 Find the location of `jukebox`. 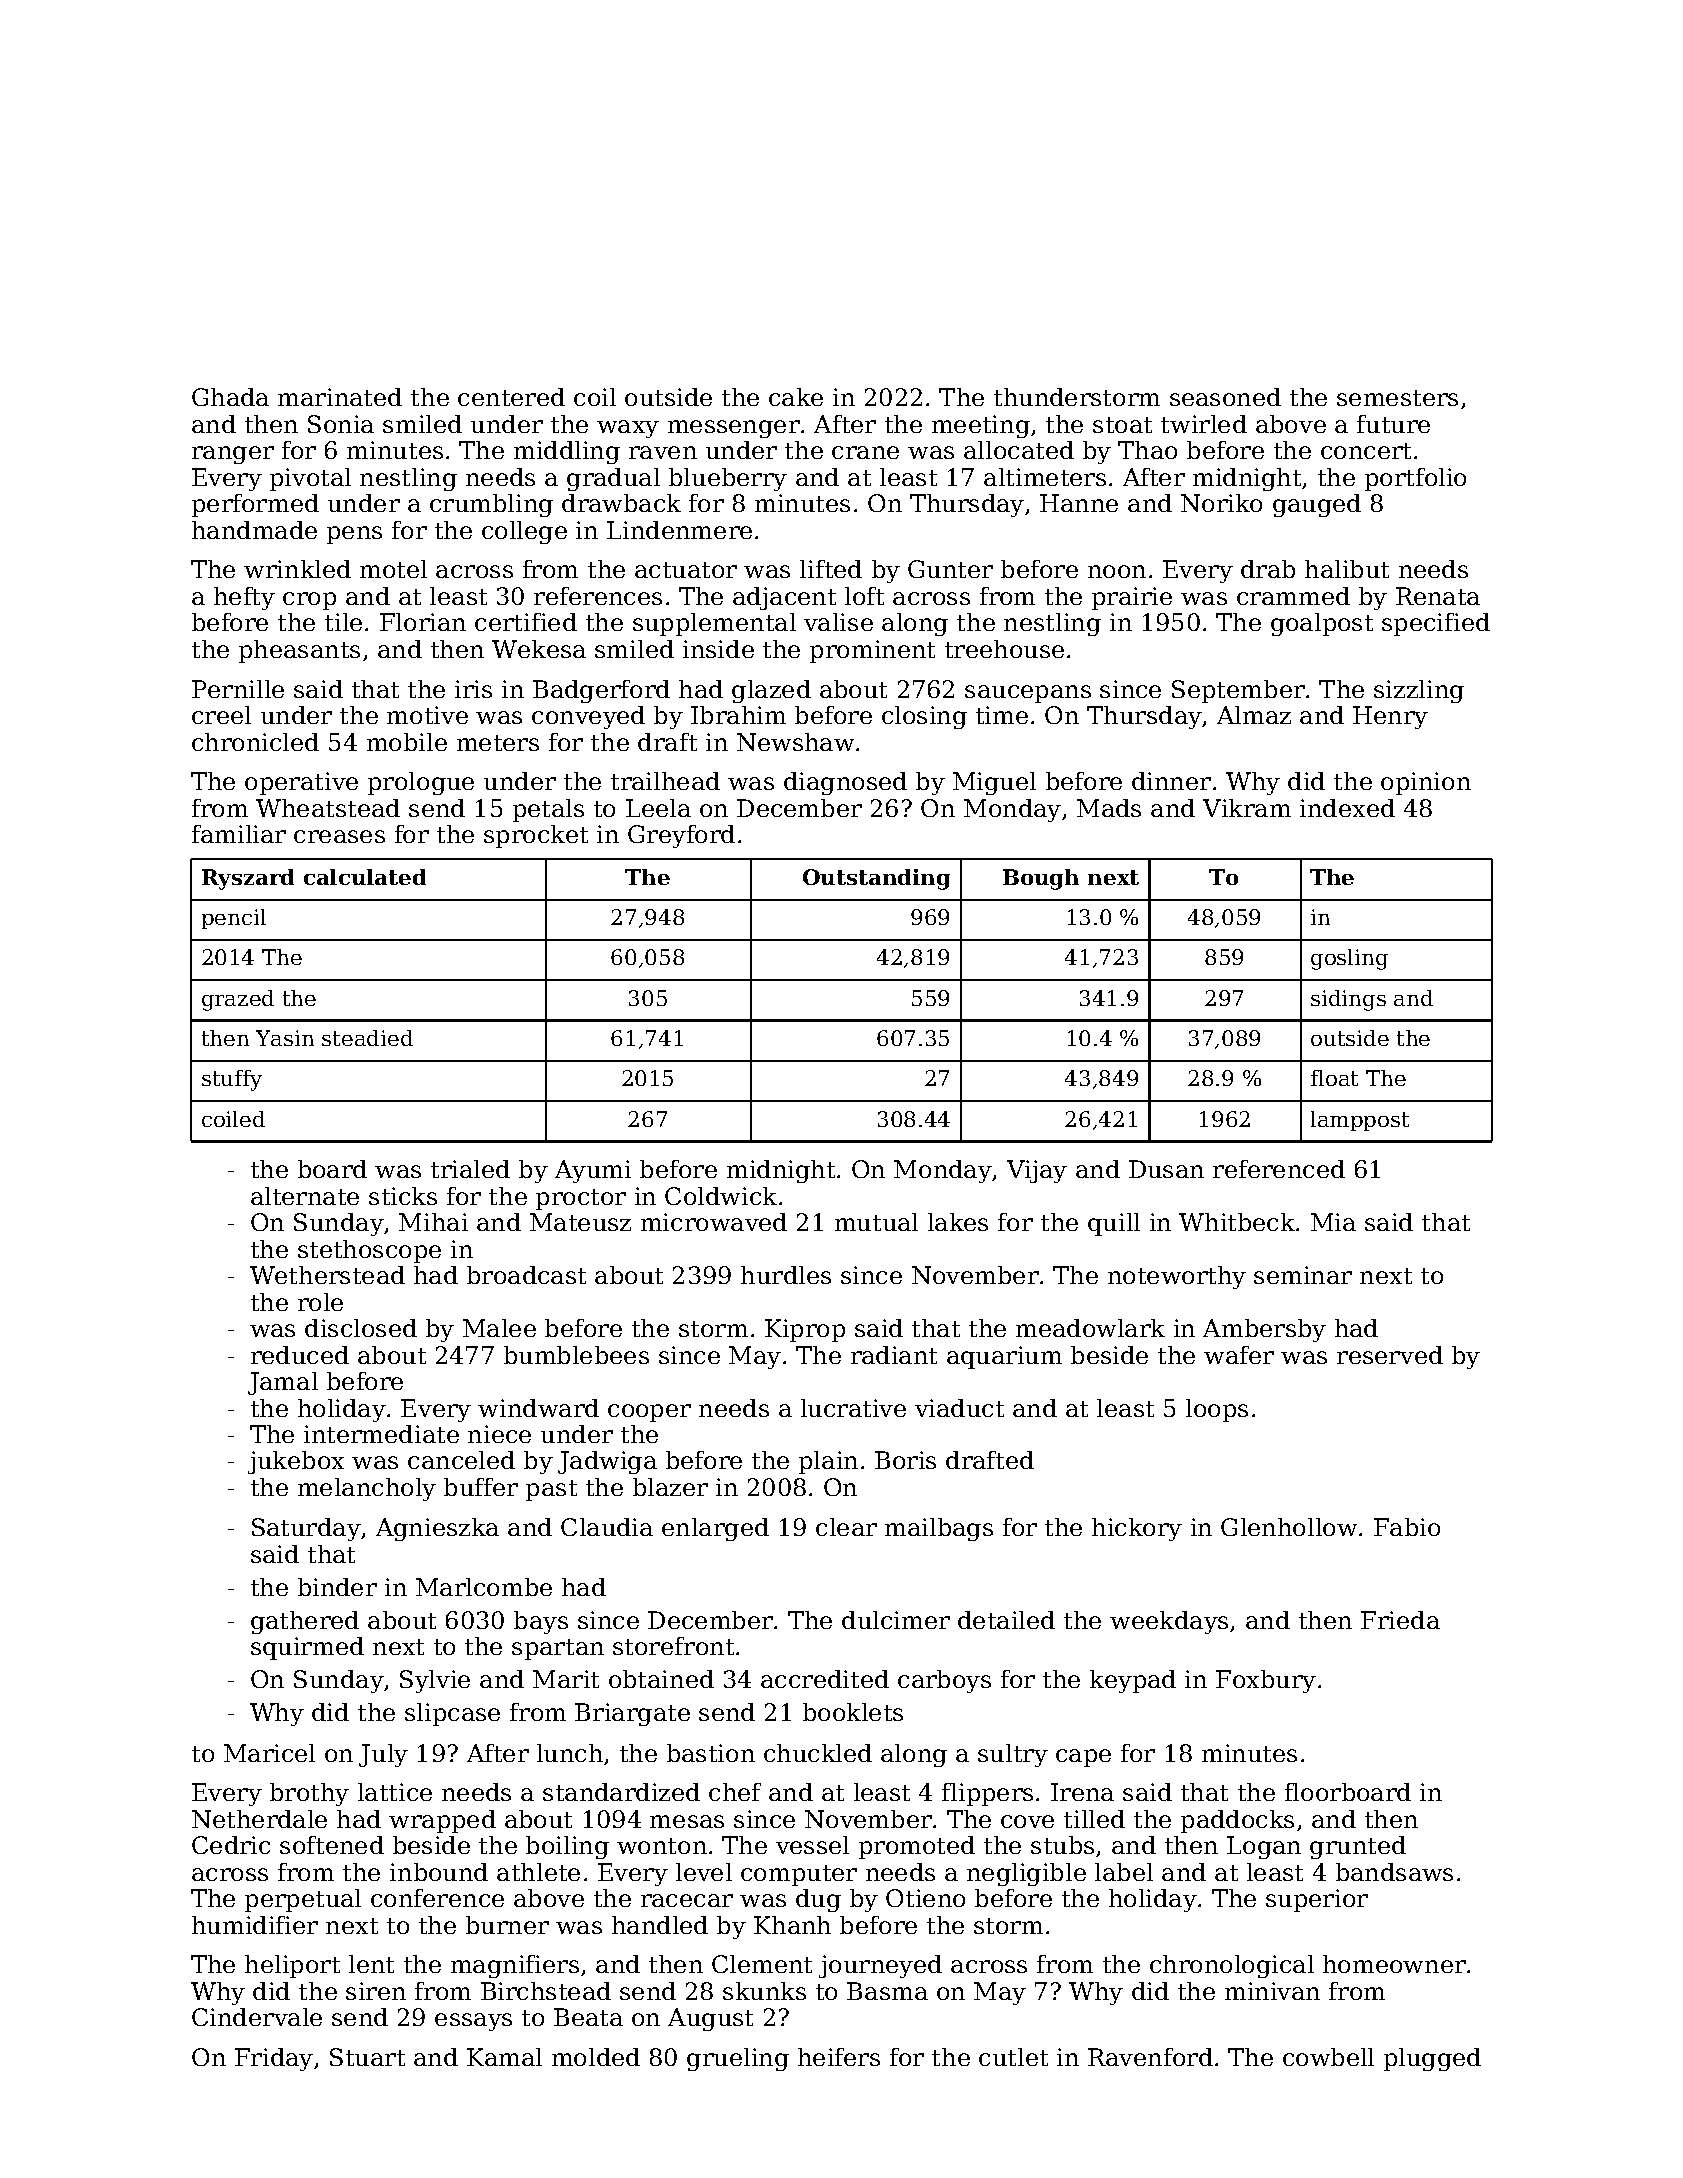

jukebox is located at coordinates (296, 1462).
